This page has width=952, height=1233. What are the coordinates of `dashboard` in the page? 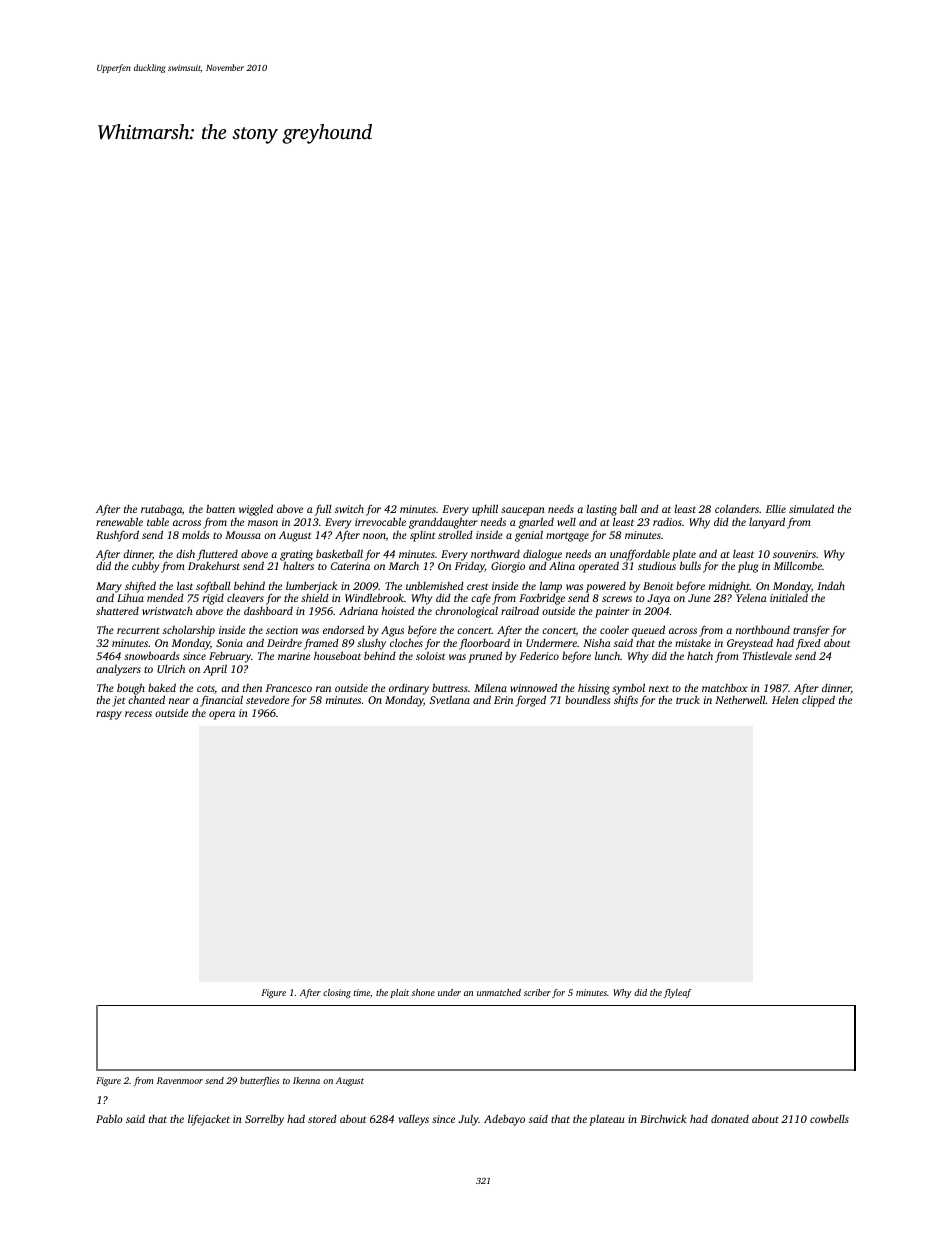 It's located at (268, 610).
